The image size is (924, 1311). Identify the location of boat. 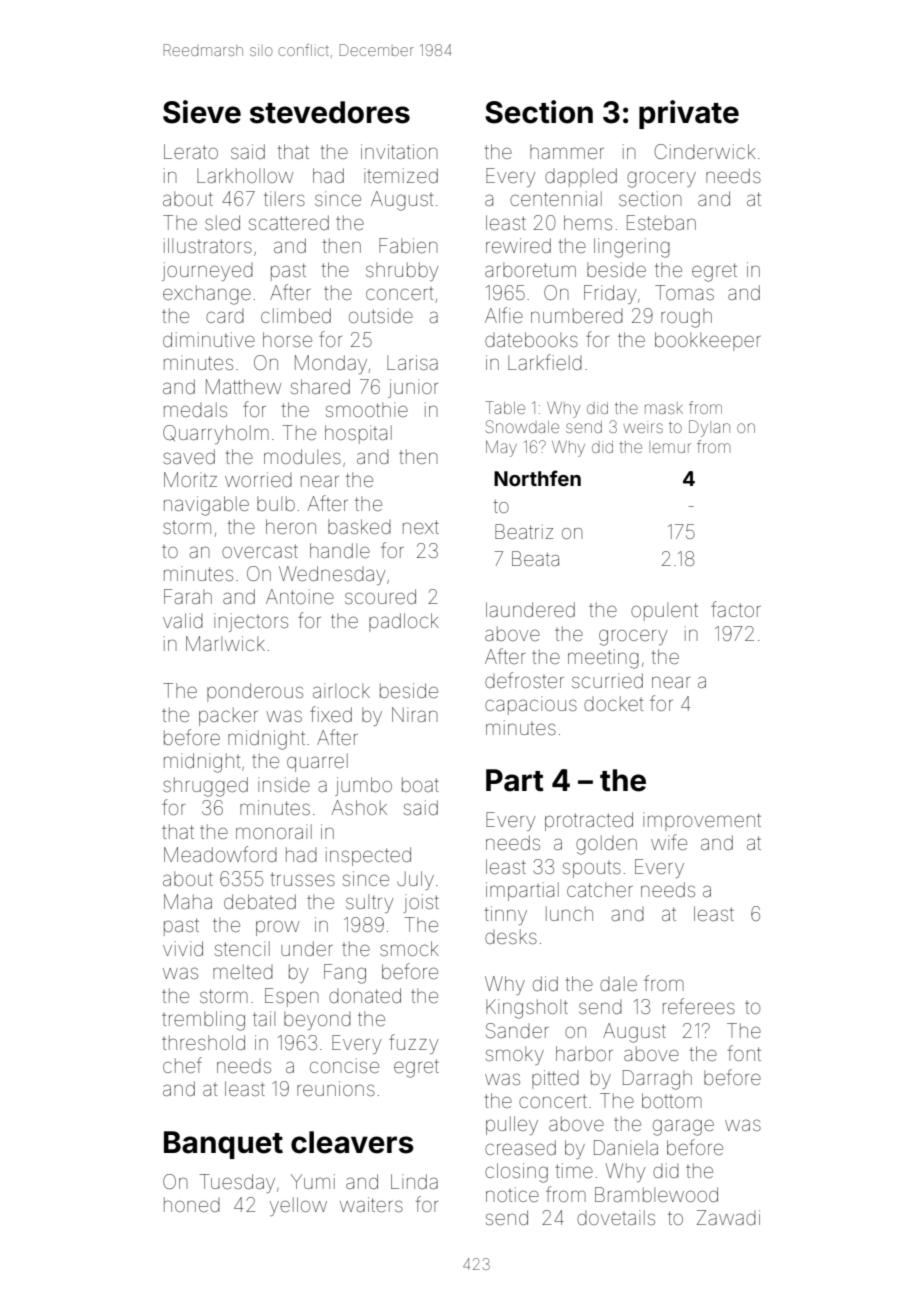
(420, 784).
